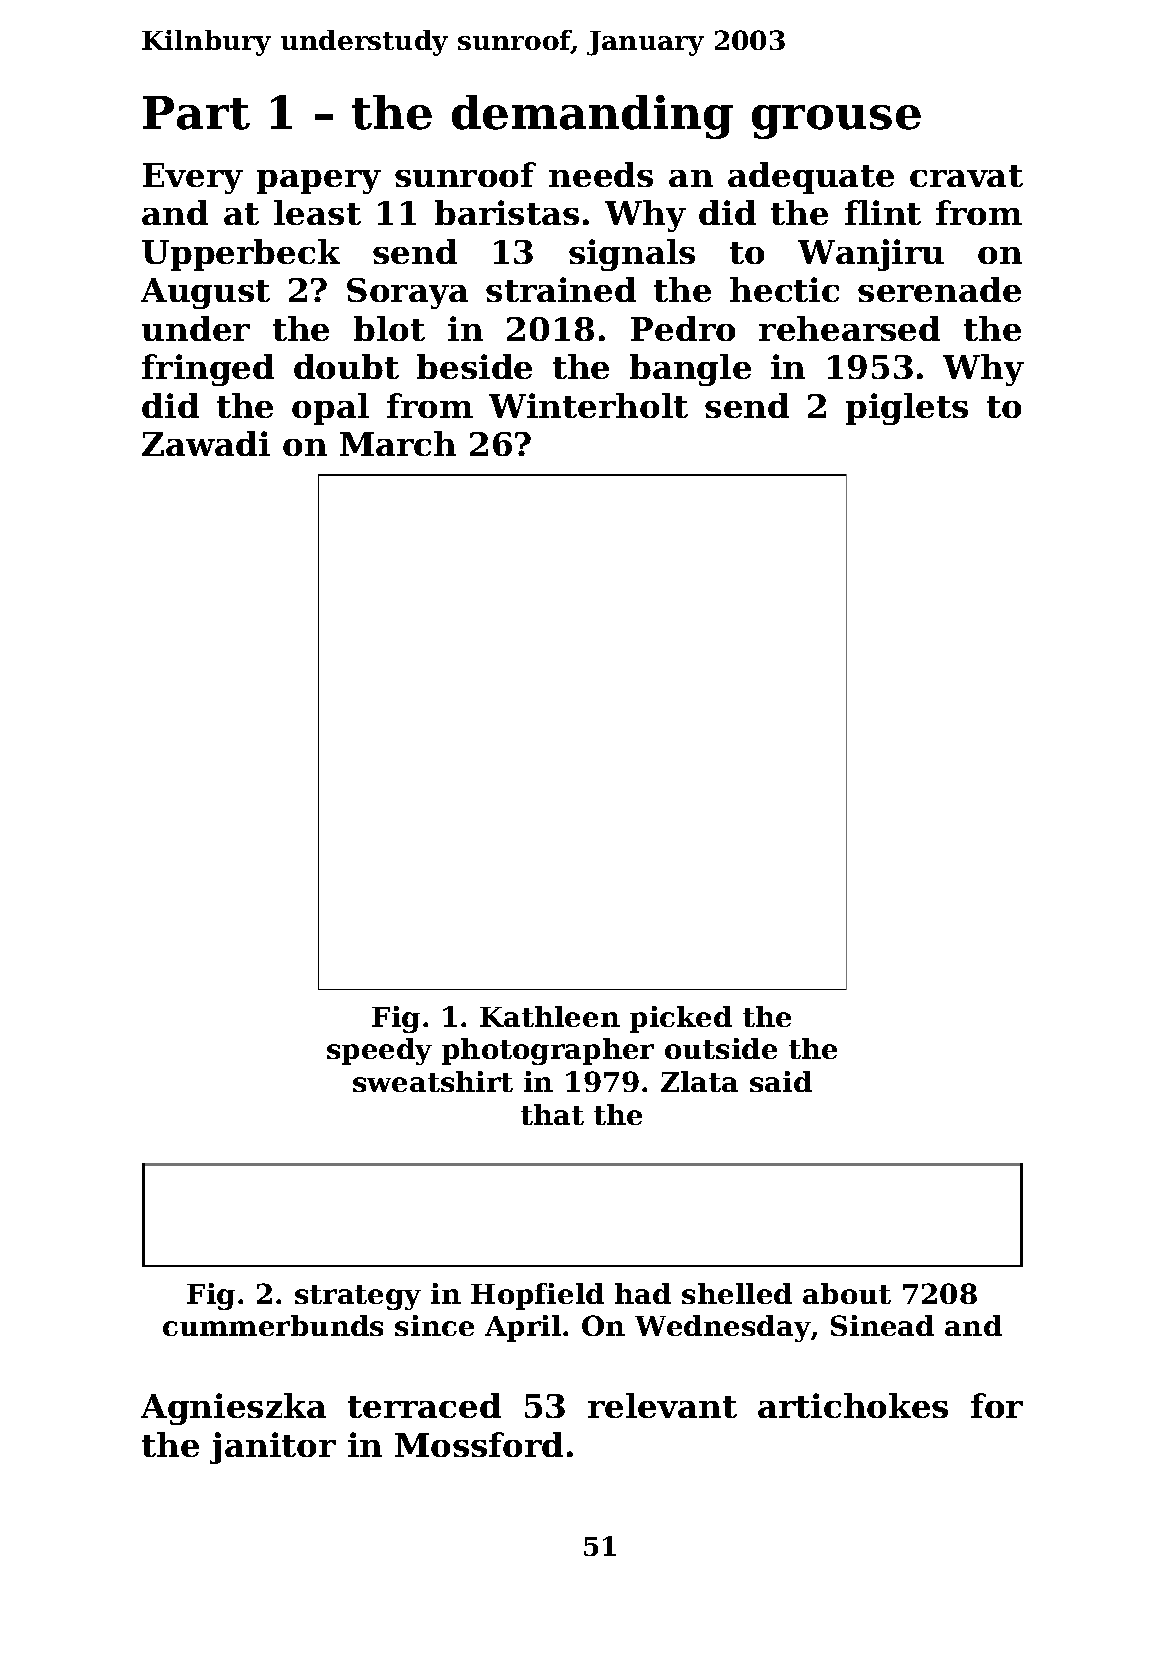 This screenshot has width=1165, height=1654. What do you see at coordinates (836, 122) in the screenshot?
I see `grouse` at bounding box center [836, 122].
